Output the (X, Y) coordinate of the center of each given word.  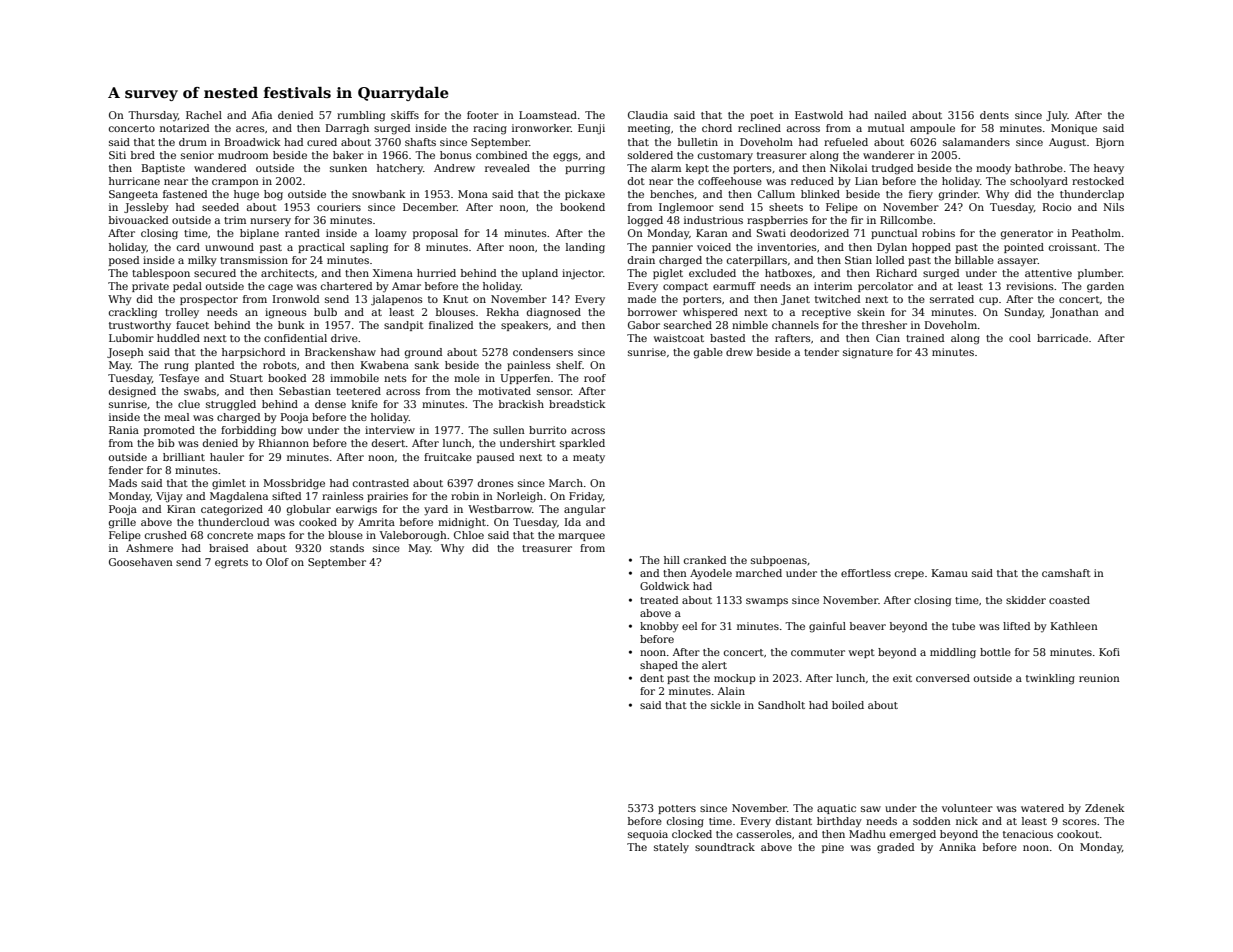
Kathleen (1074, 626)
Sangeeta (133, 195)
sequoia (648, 835)
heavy (1109, 169)
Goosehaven (141, 562)
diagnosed (554, 313)
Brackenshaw (340, 352)
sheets (786, 207)
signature (868, 353)
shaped (659, 666)
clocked (692, 834)
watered (1042, 808)
